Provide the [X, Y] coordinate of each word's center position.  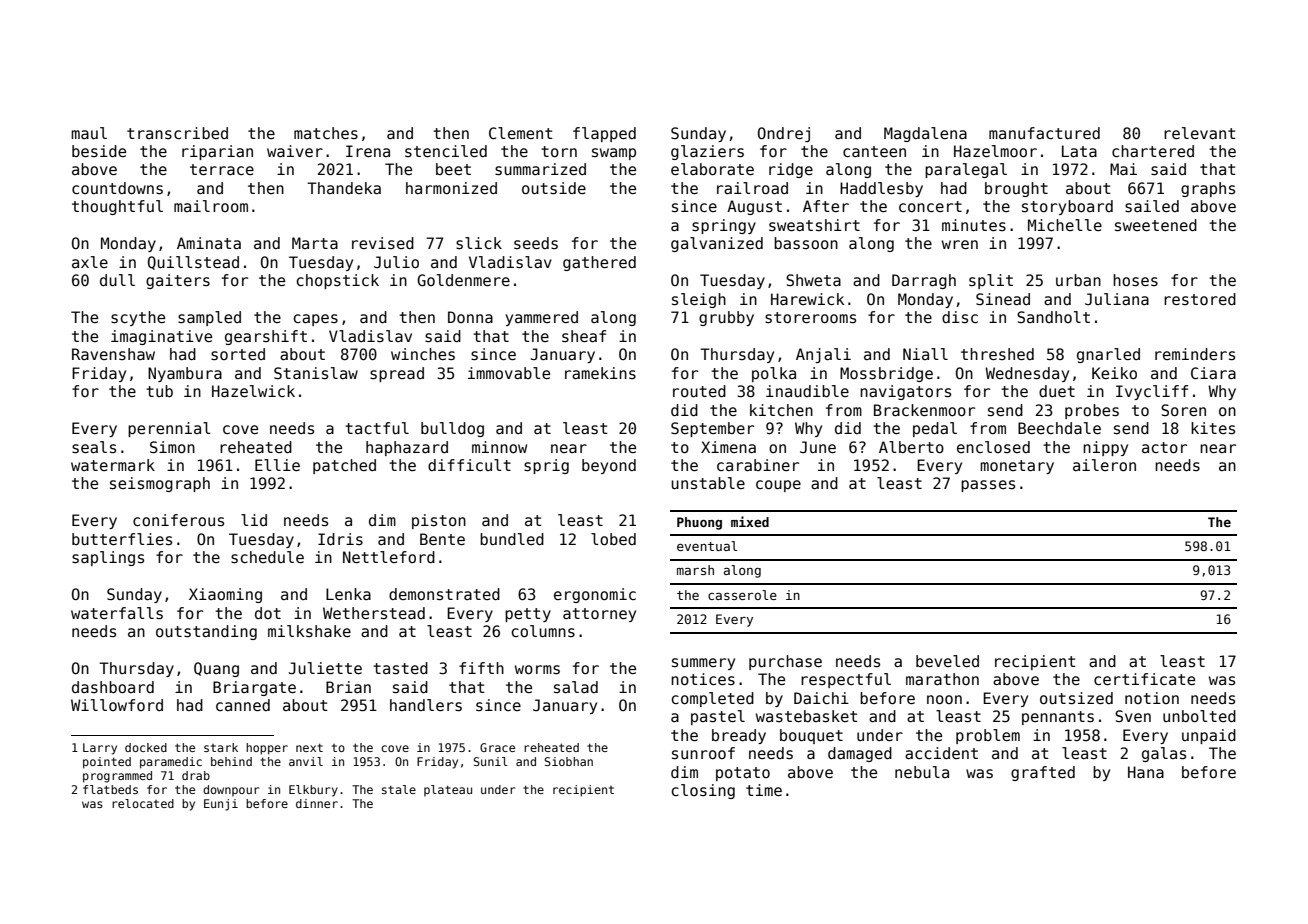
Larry [100, 749]
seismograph [160, 484]
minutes [974, 225]
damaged [860, 754]
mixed [750, 521]
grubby [726, 318]
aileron [1104, 465]
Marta [315, 243]
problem [988, 736]
